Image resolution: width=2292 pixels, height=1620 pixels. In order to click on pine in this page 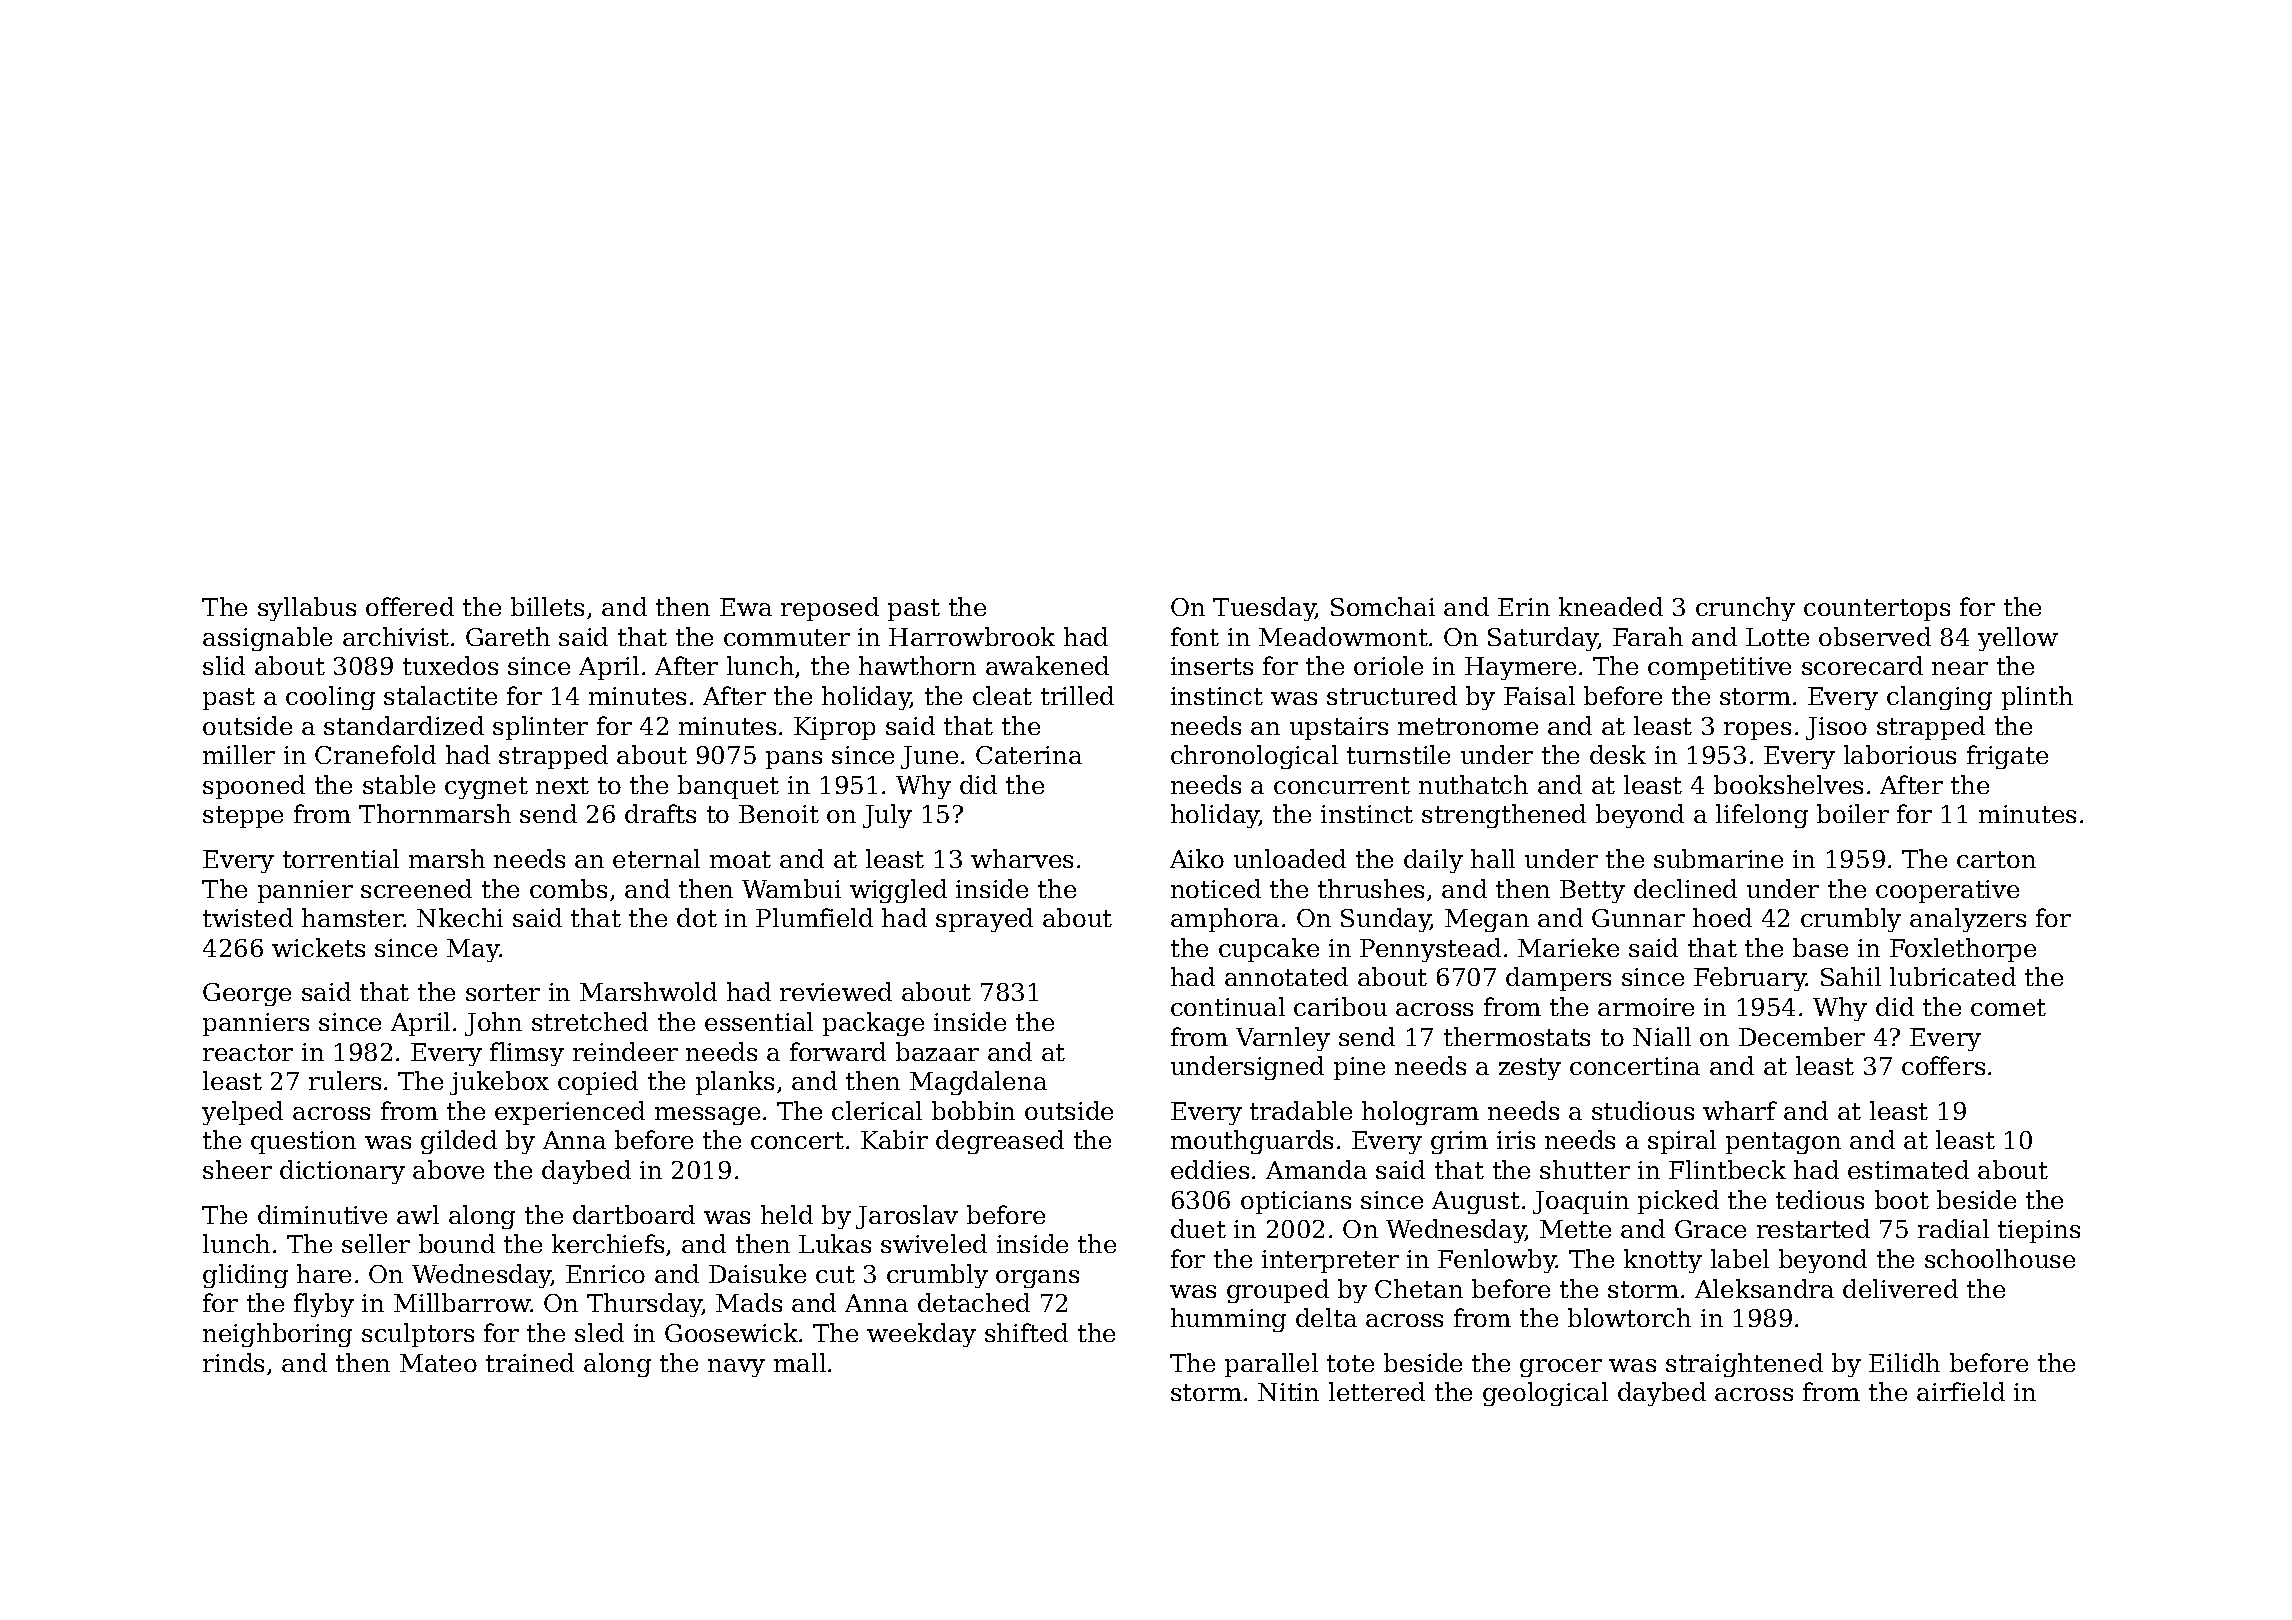, I will do `click(1359, 1068)`.
